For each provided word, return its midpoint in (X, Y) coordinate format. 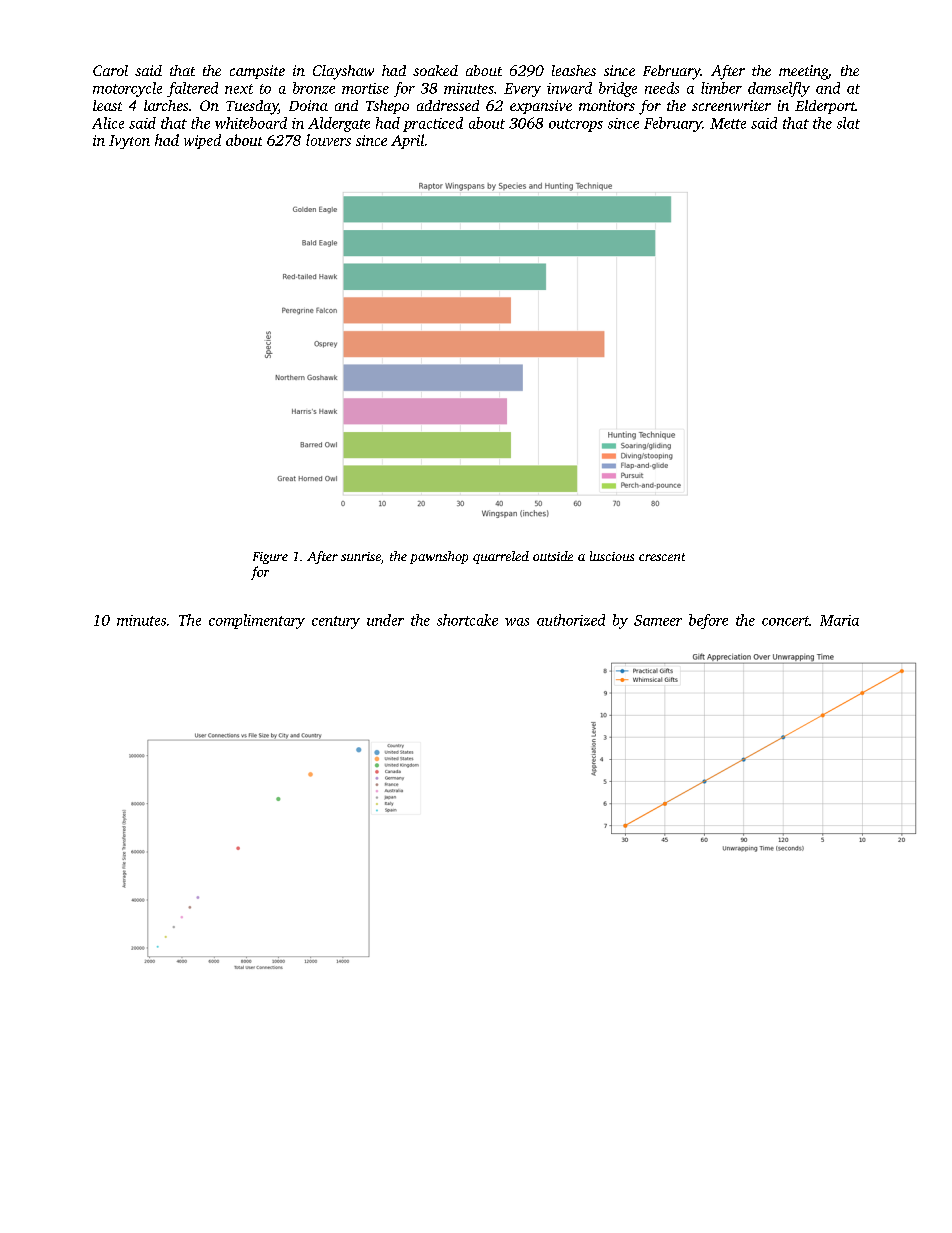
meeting (803, 72)
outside (553, 556)
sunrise (361, 556)
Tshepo (387, 107)
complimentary (257, 621)
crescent (662, 557)
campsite (257, 72)
